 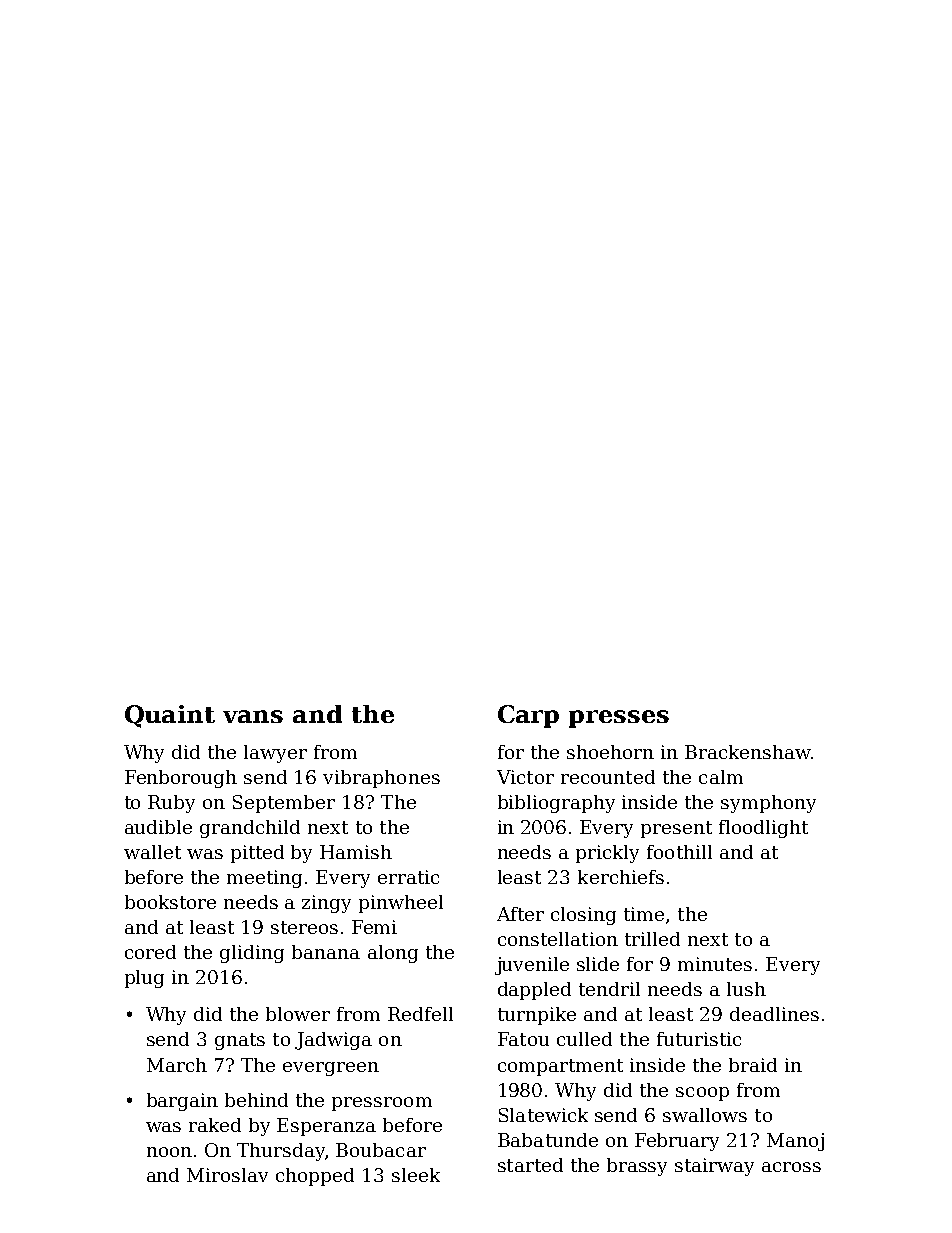 What do you see at coordinates (227, 1175) in the page?
I see `Miroslav` at bounding box center [227, 1175].
